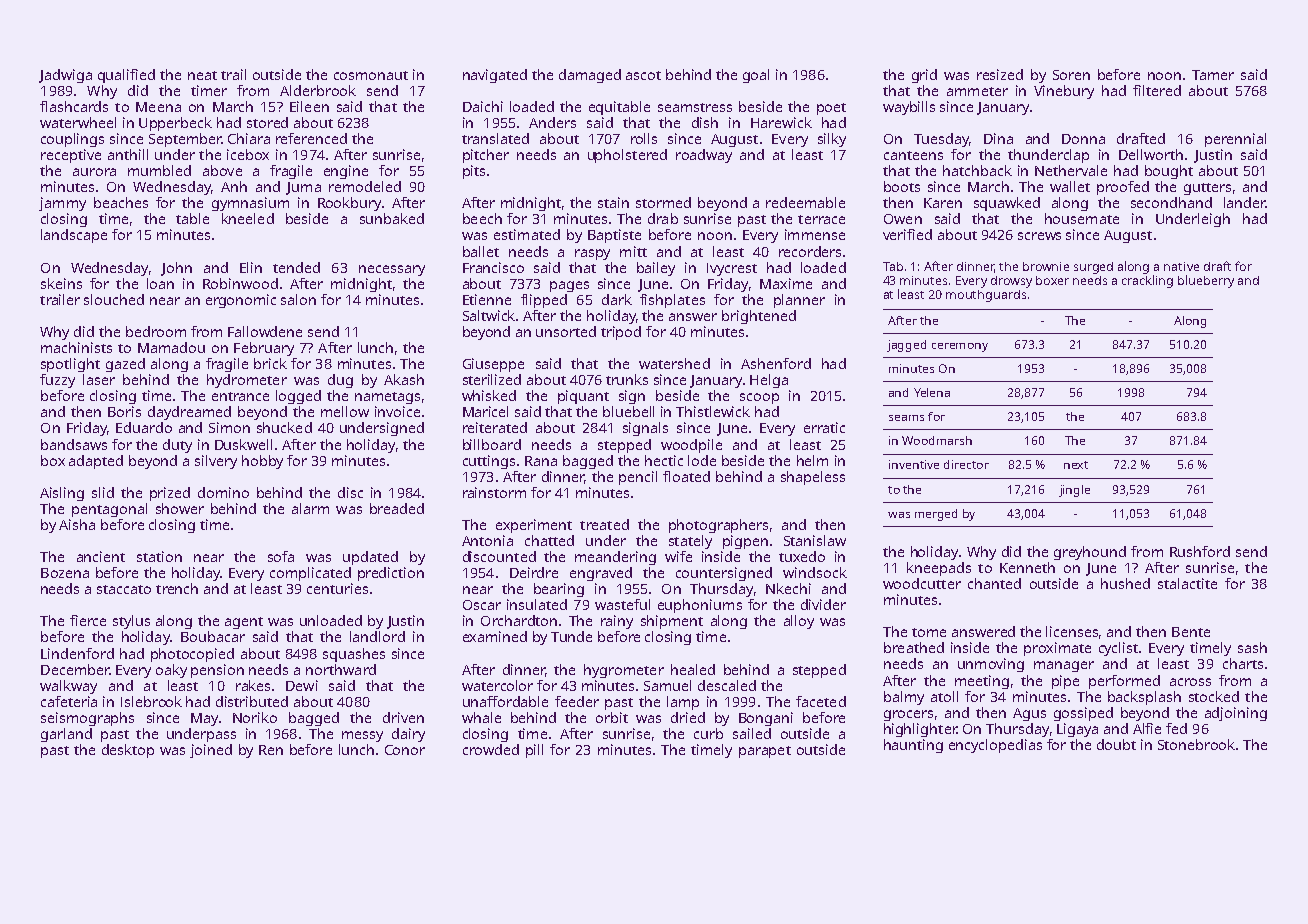  What do you see at coordinates (489, 395) in the screenshot?
I see `whisked` at bounding box center [489, 395].
